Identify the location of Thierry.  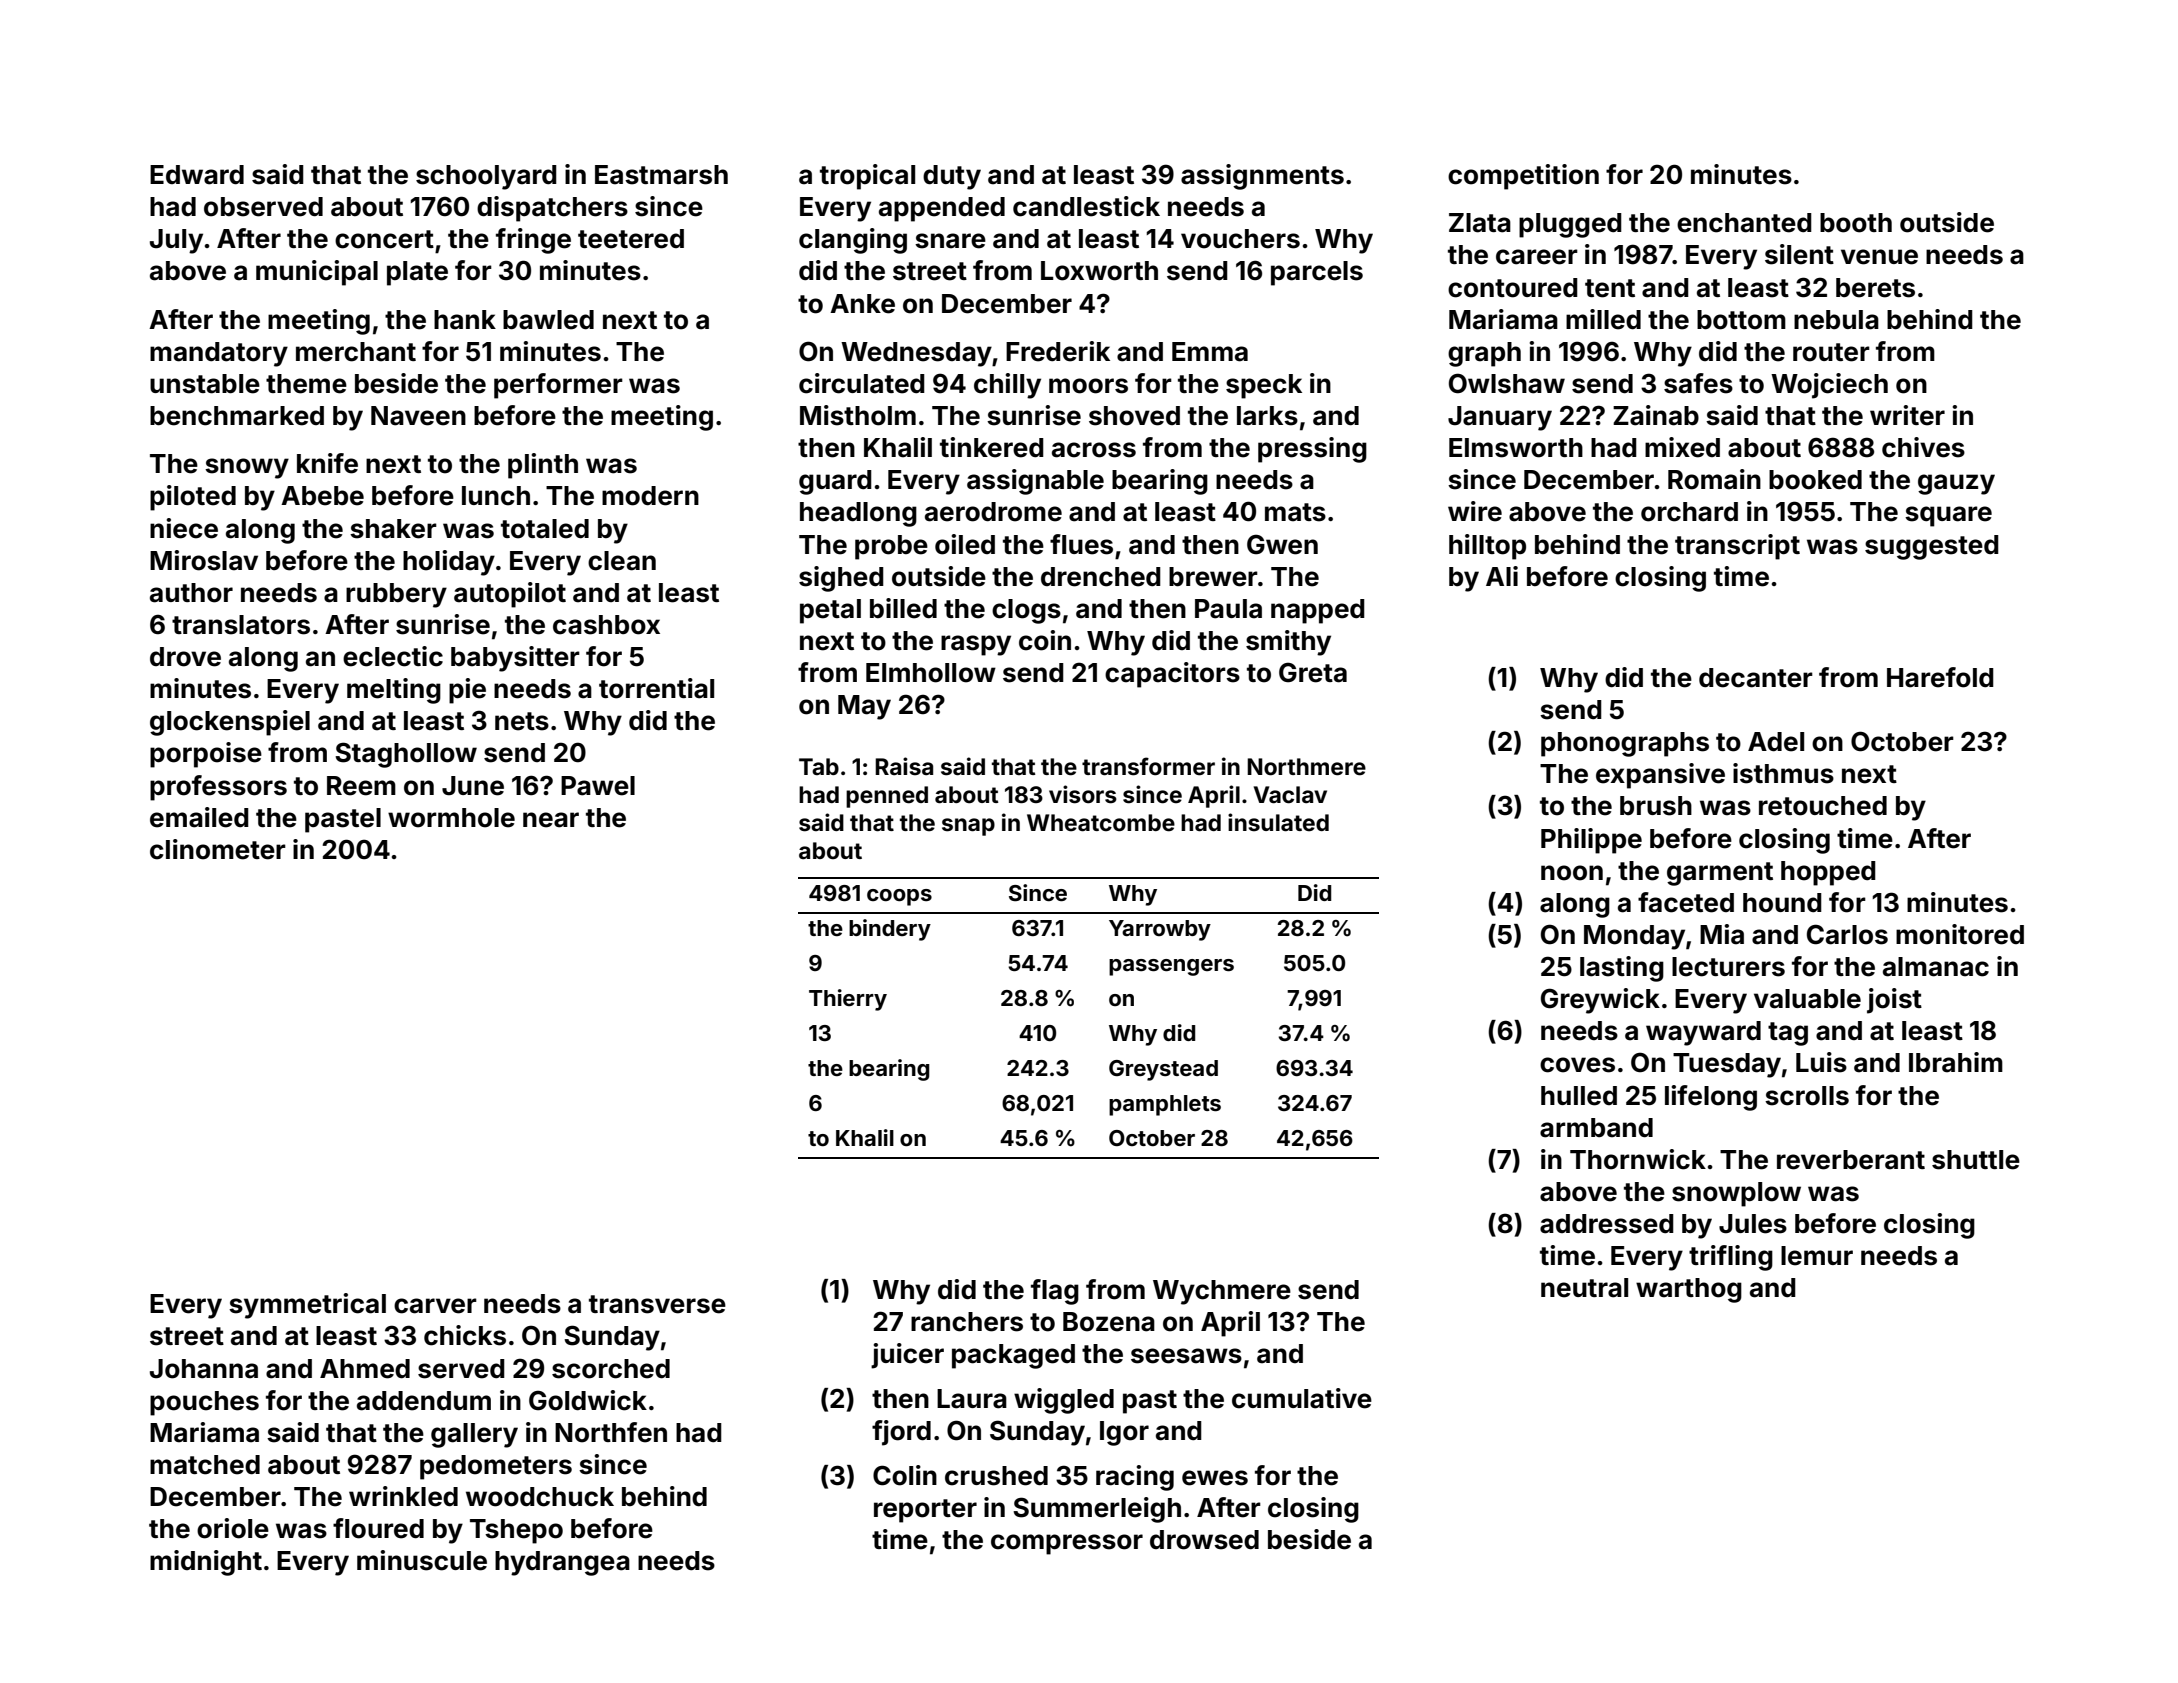
(848, 1000).
